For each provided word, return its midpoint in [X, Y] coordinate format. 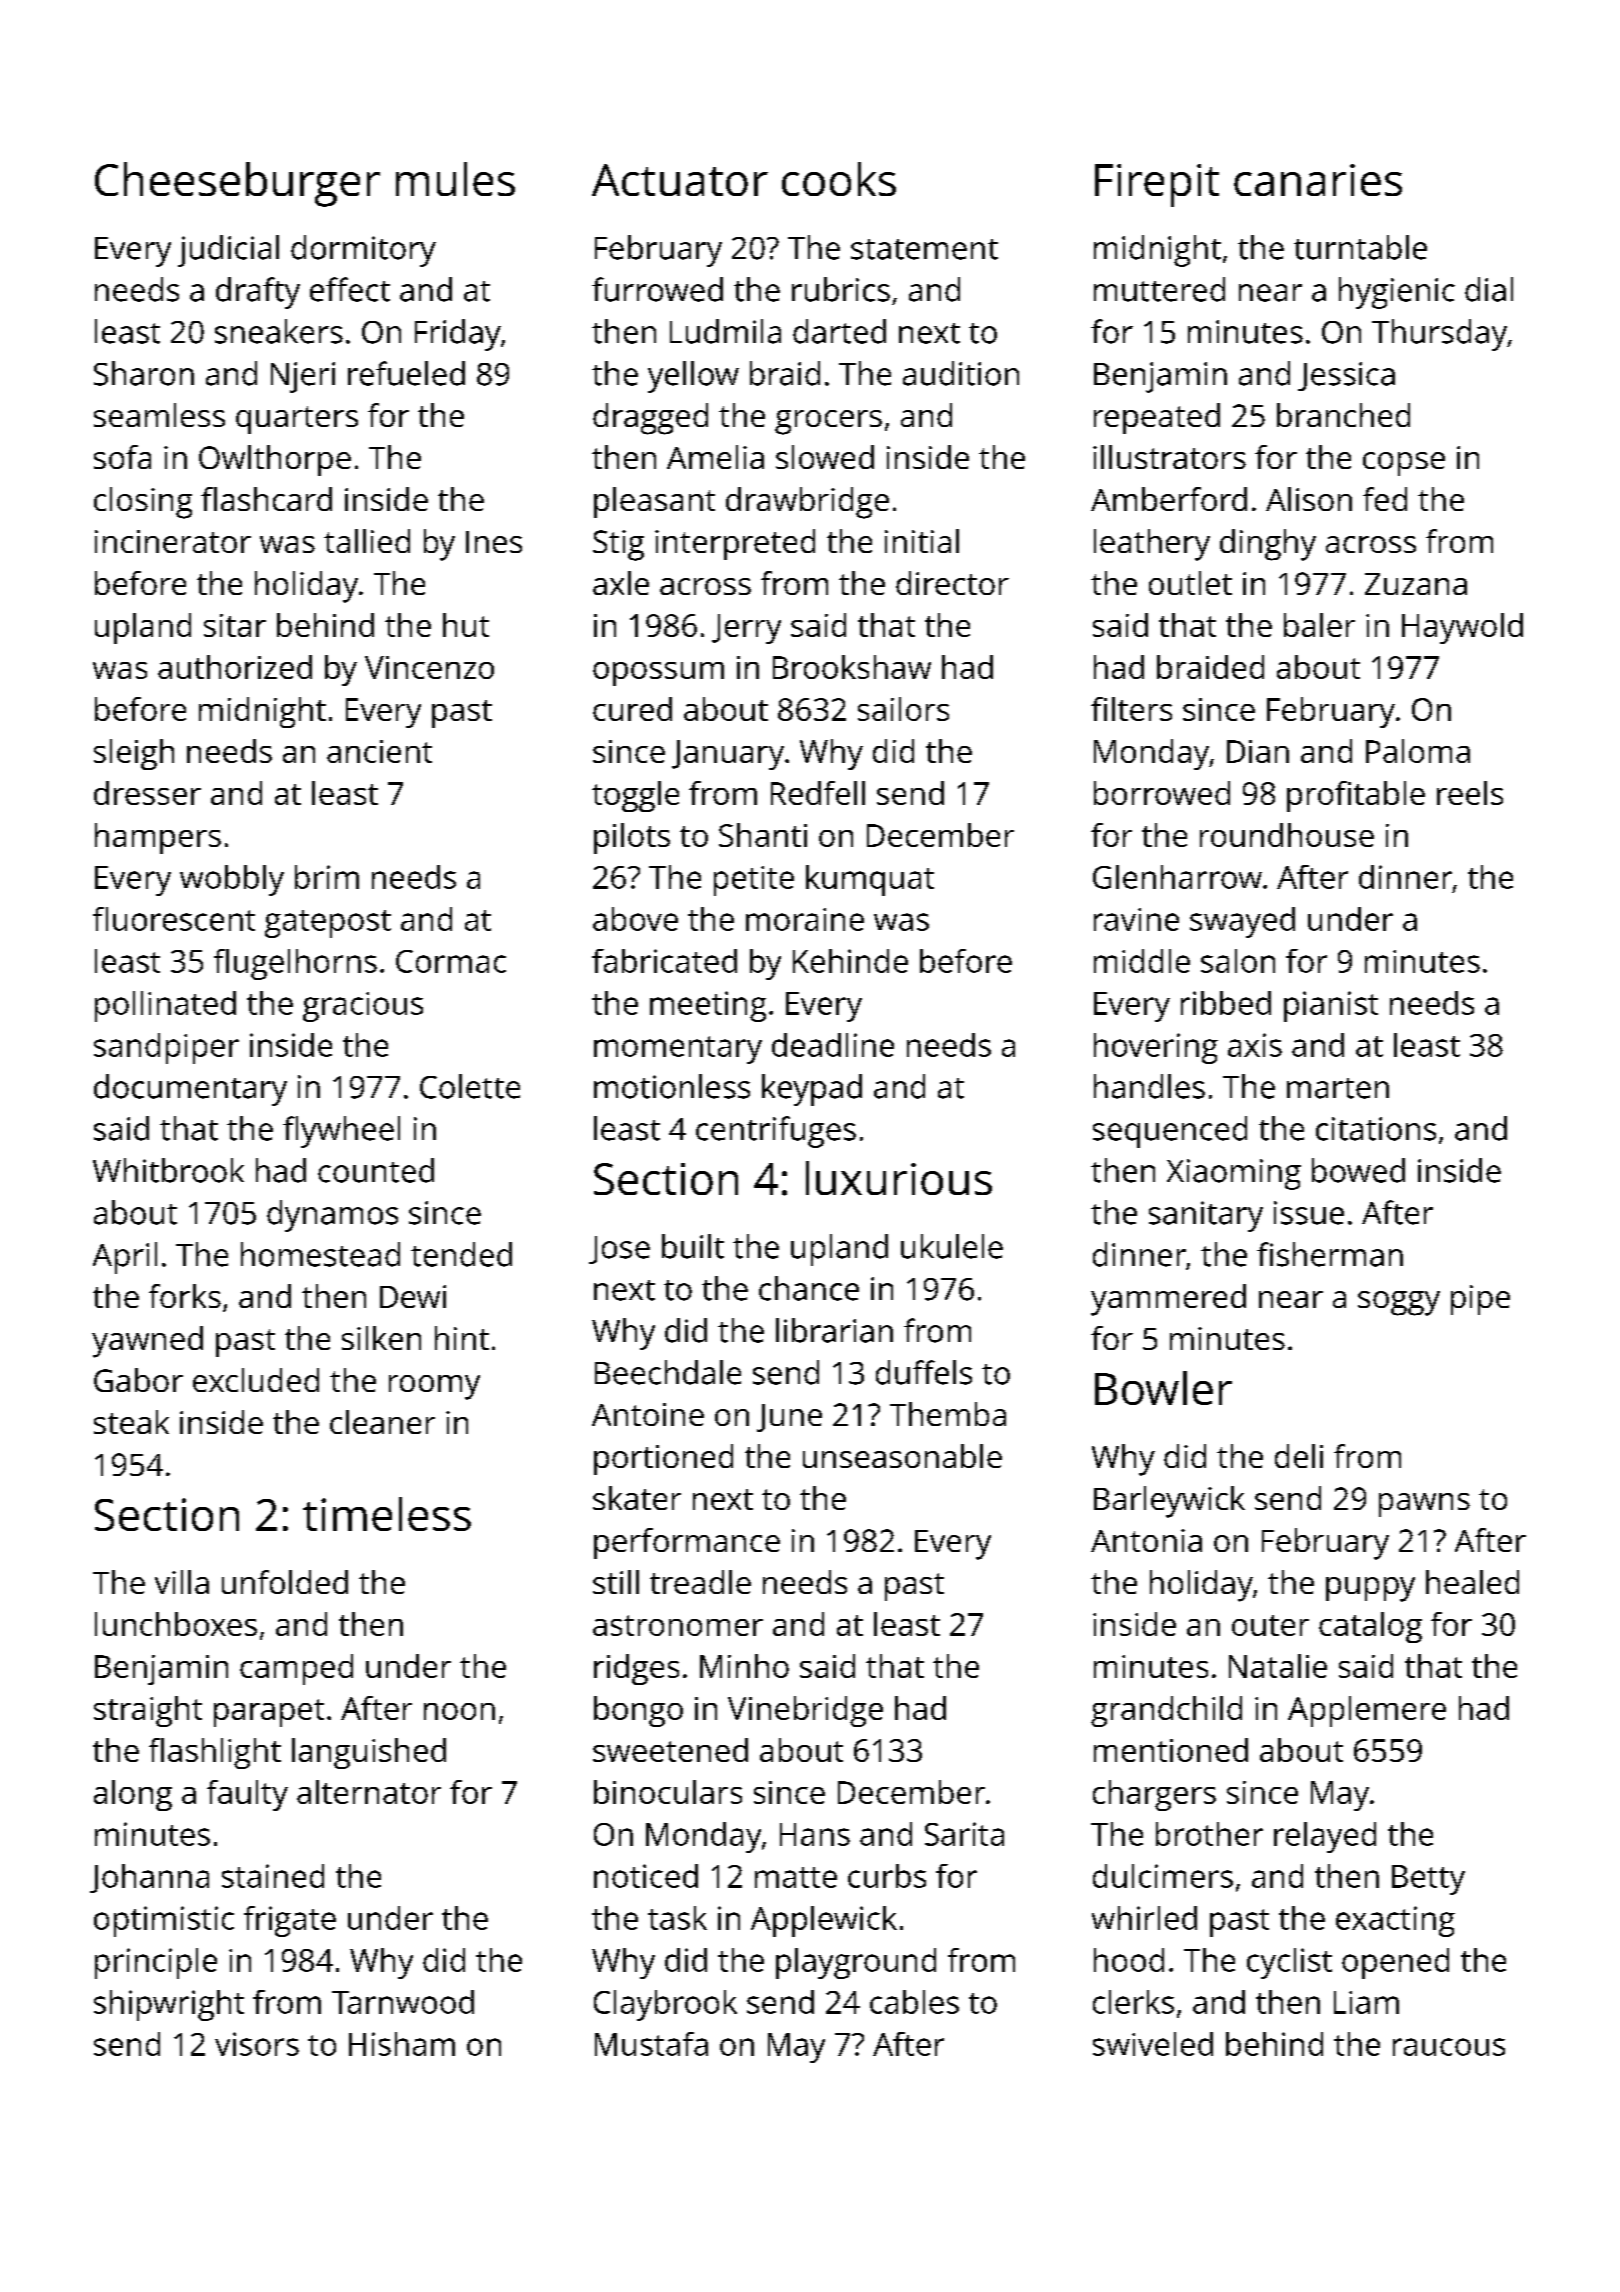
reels [1470, 793]
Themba [948, 1414]
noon [459, 1711]
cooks [839, 179]
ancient [379, 751]
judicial [228, 251]
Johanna [149, 1878]
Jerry [746, 629]
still [616, 1582]
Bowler [1163, 1388]
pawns [1424, 1505]
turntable [1360, 247]
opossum [658, 674]
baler [1319, 625]
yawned [147, 1342]
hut [466, 625]
